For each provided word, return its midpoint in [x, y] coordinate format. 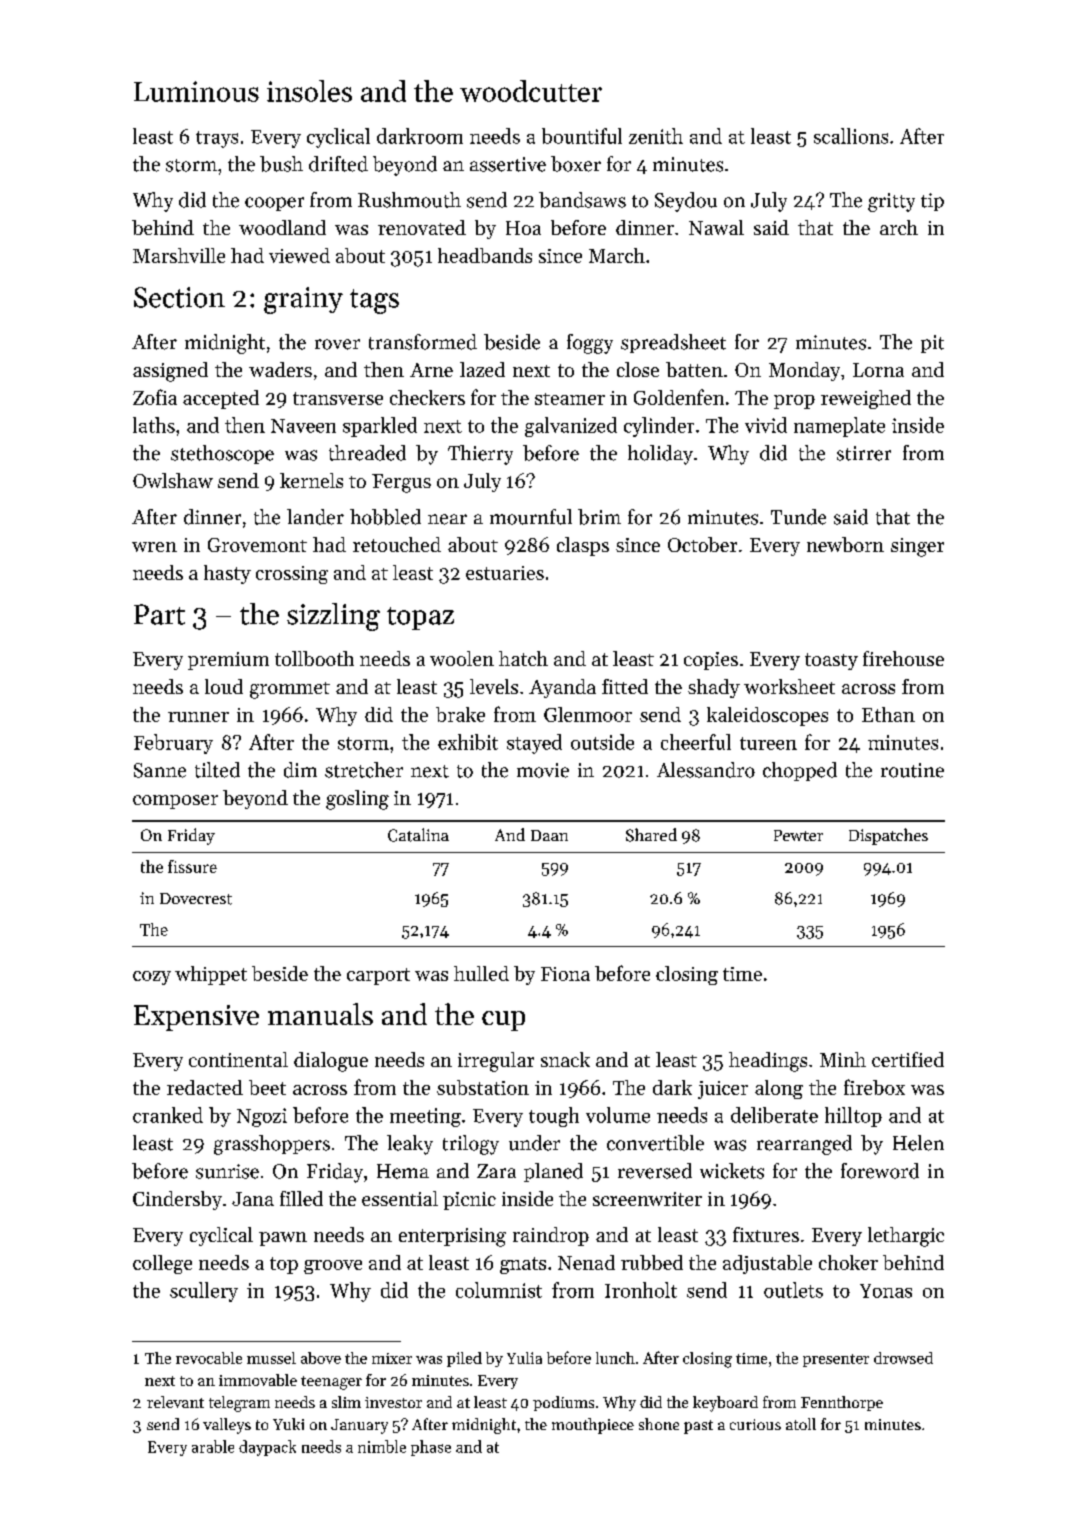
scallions [851, 136]
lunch [615, 1358]
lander [315, 517]
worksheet [789, 686]
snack [565, 1059]
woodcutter [531, 91]
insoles [309, 91]
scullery [204, 1292]
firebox [874, 1087]
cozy [152, 978]
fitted [625, 686]
